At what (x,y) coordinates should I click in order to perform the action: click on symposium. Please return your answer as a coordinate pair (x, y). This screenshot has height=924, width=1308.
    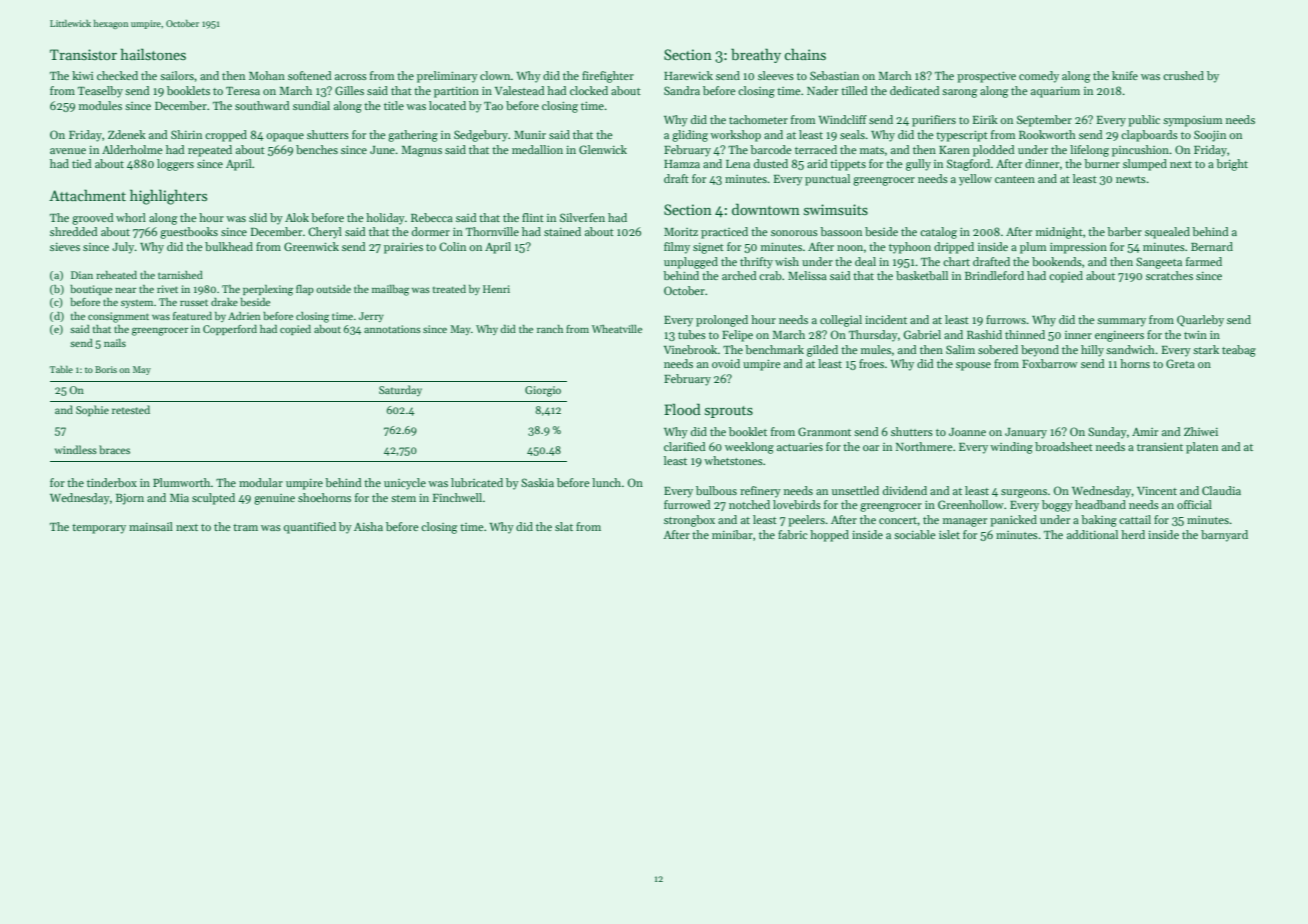
    Looking at the image, I should click on (1192, 121).
